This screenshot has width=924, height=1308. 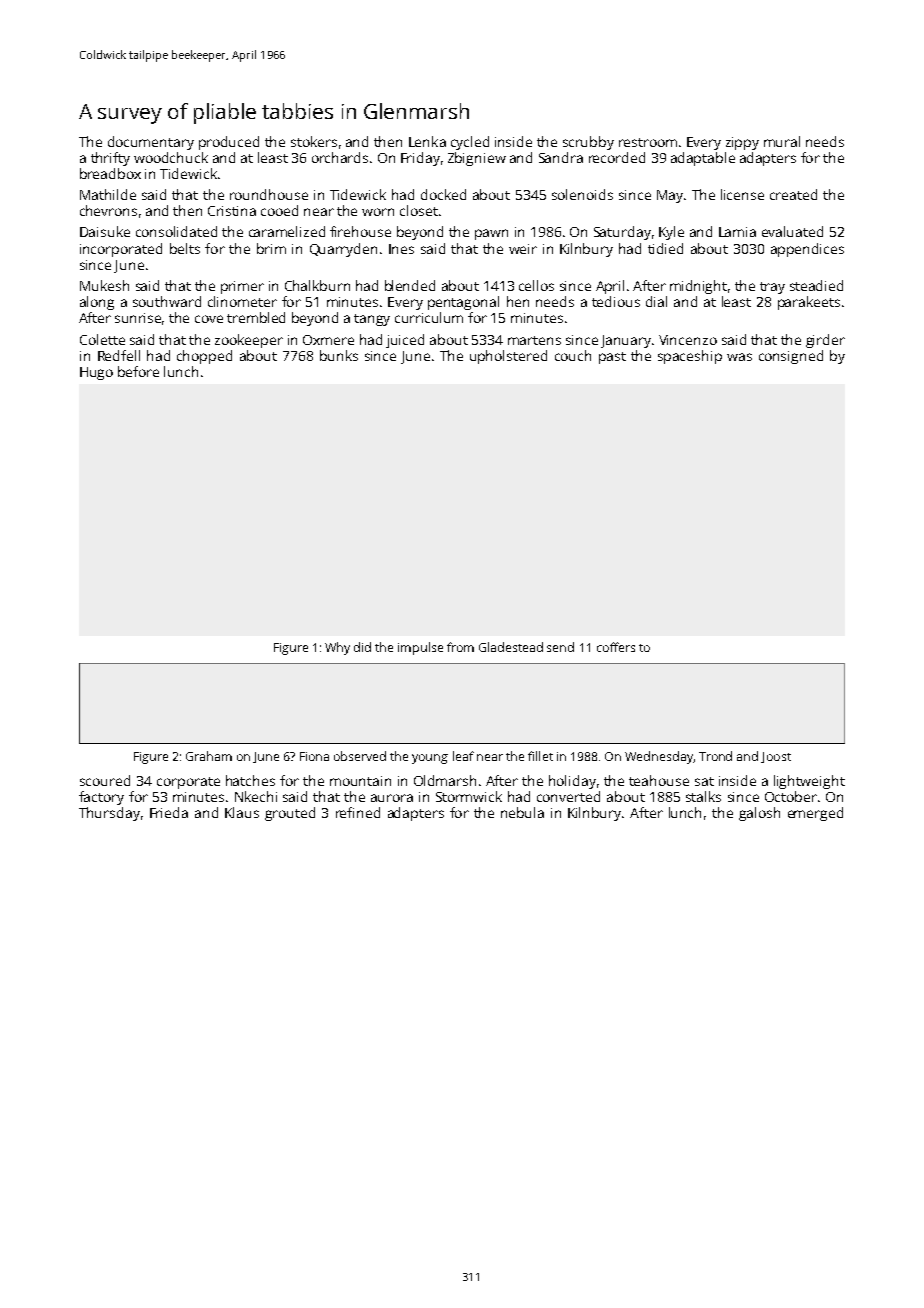 I want to click on Why, so click(x=337, y=648).
